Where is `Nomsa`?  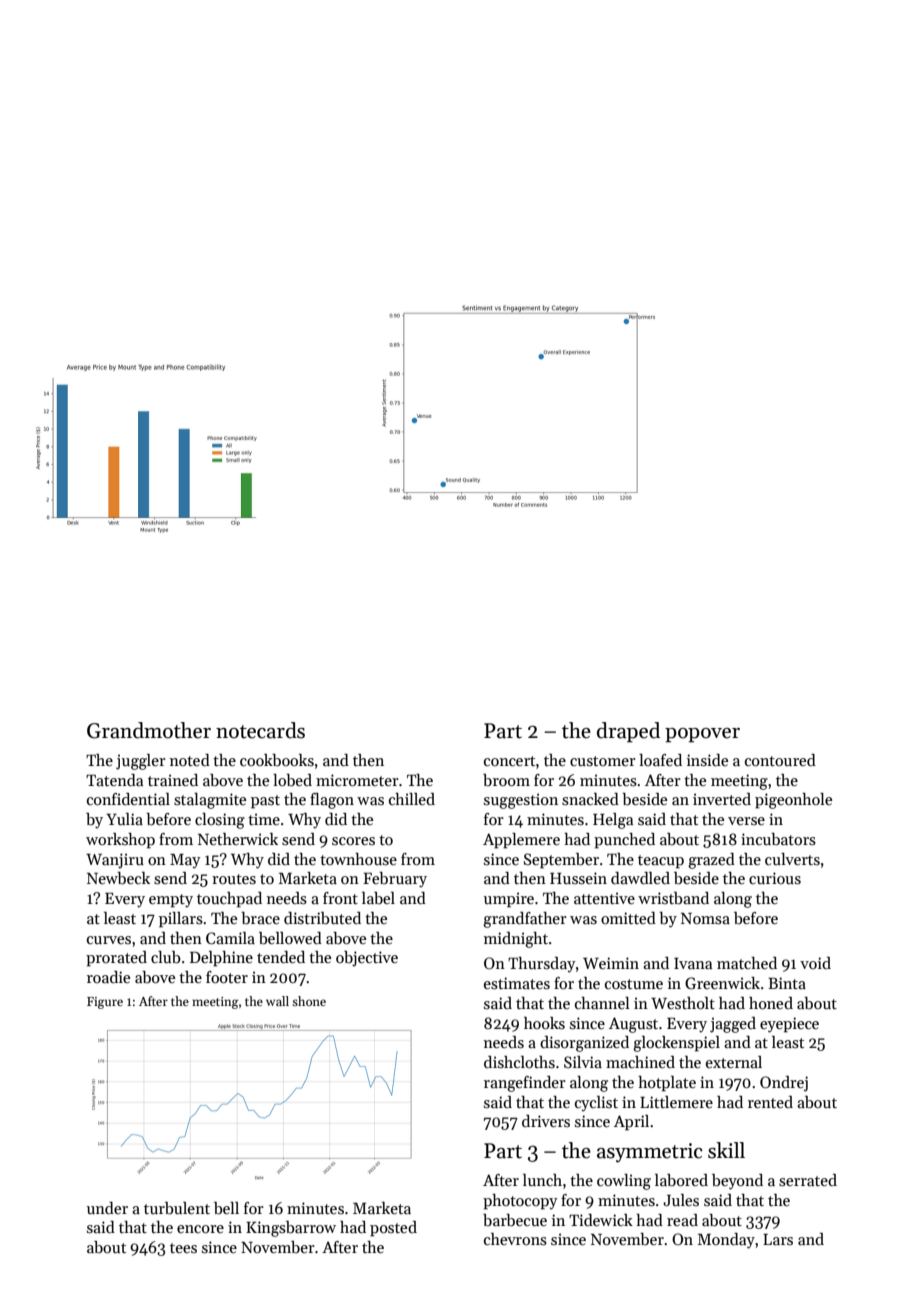 Nomsa is located at coordinates (705, 919).
